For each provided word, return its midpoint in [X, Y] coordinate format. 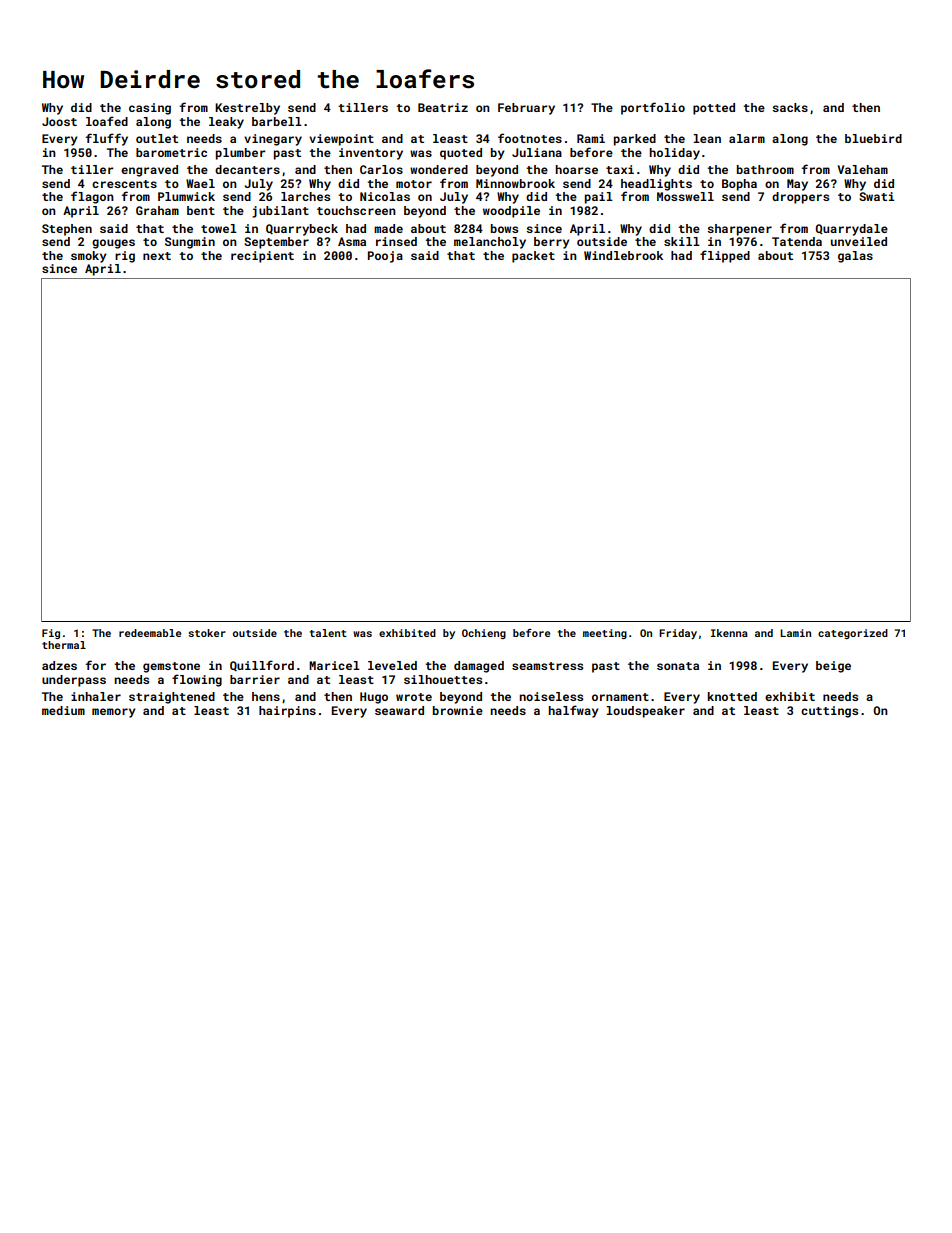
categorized [853, 634]
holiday [674, 154]
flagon [92, 197]
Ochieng [484, 634]
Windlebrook [623, 255]
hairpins [287, 712]
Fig [51, 634]
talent [328, 633]
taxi [620, 169]
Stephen [67, 230]
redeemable [150, 633]
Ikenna [729, 633]
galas [855, 257]
